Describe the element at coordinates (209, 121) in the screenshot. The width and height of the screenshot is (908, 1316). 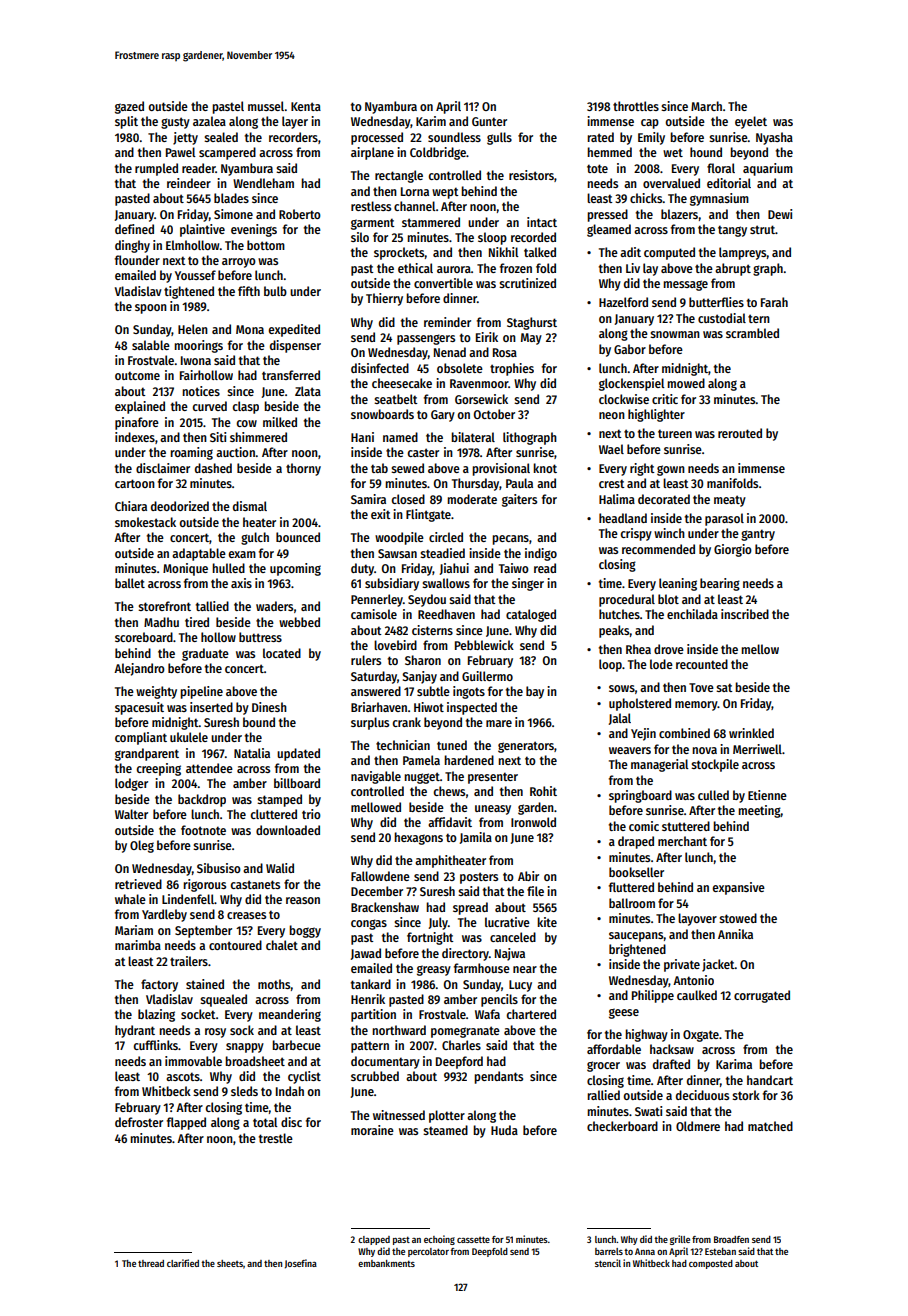
I see `azalea` at that location.
